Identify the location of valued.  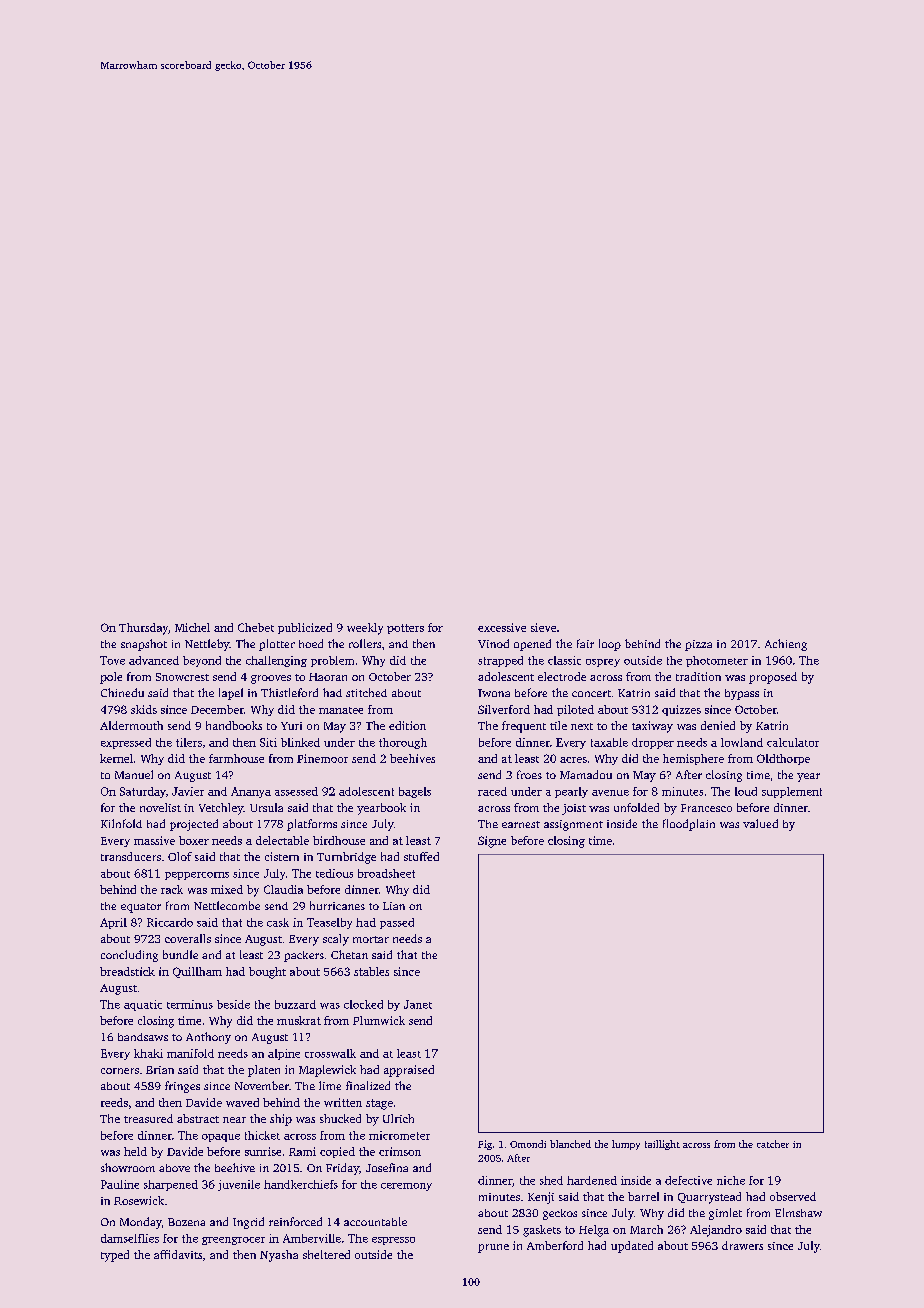
(760, 823).
